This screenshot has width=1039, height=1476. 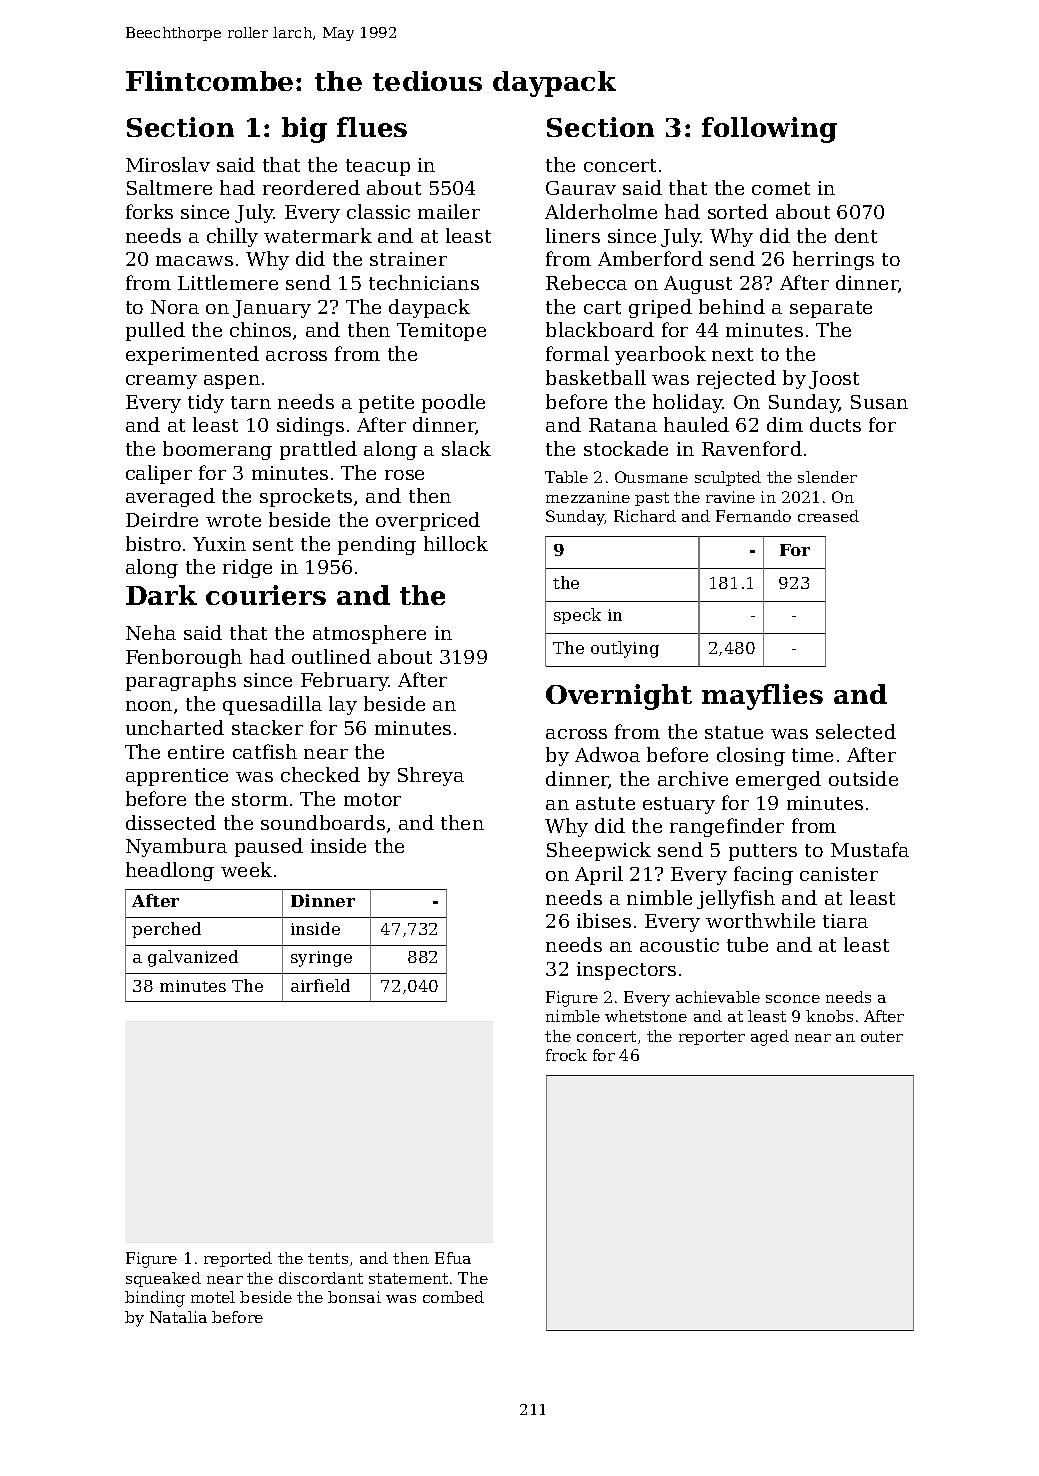 I want to click on hillock, so click(x=456, y=543).
